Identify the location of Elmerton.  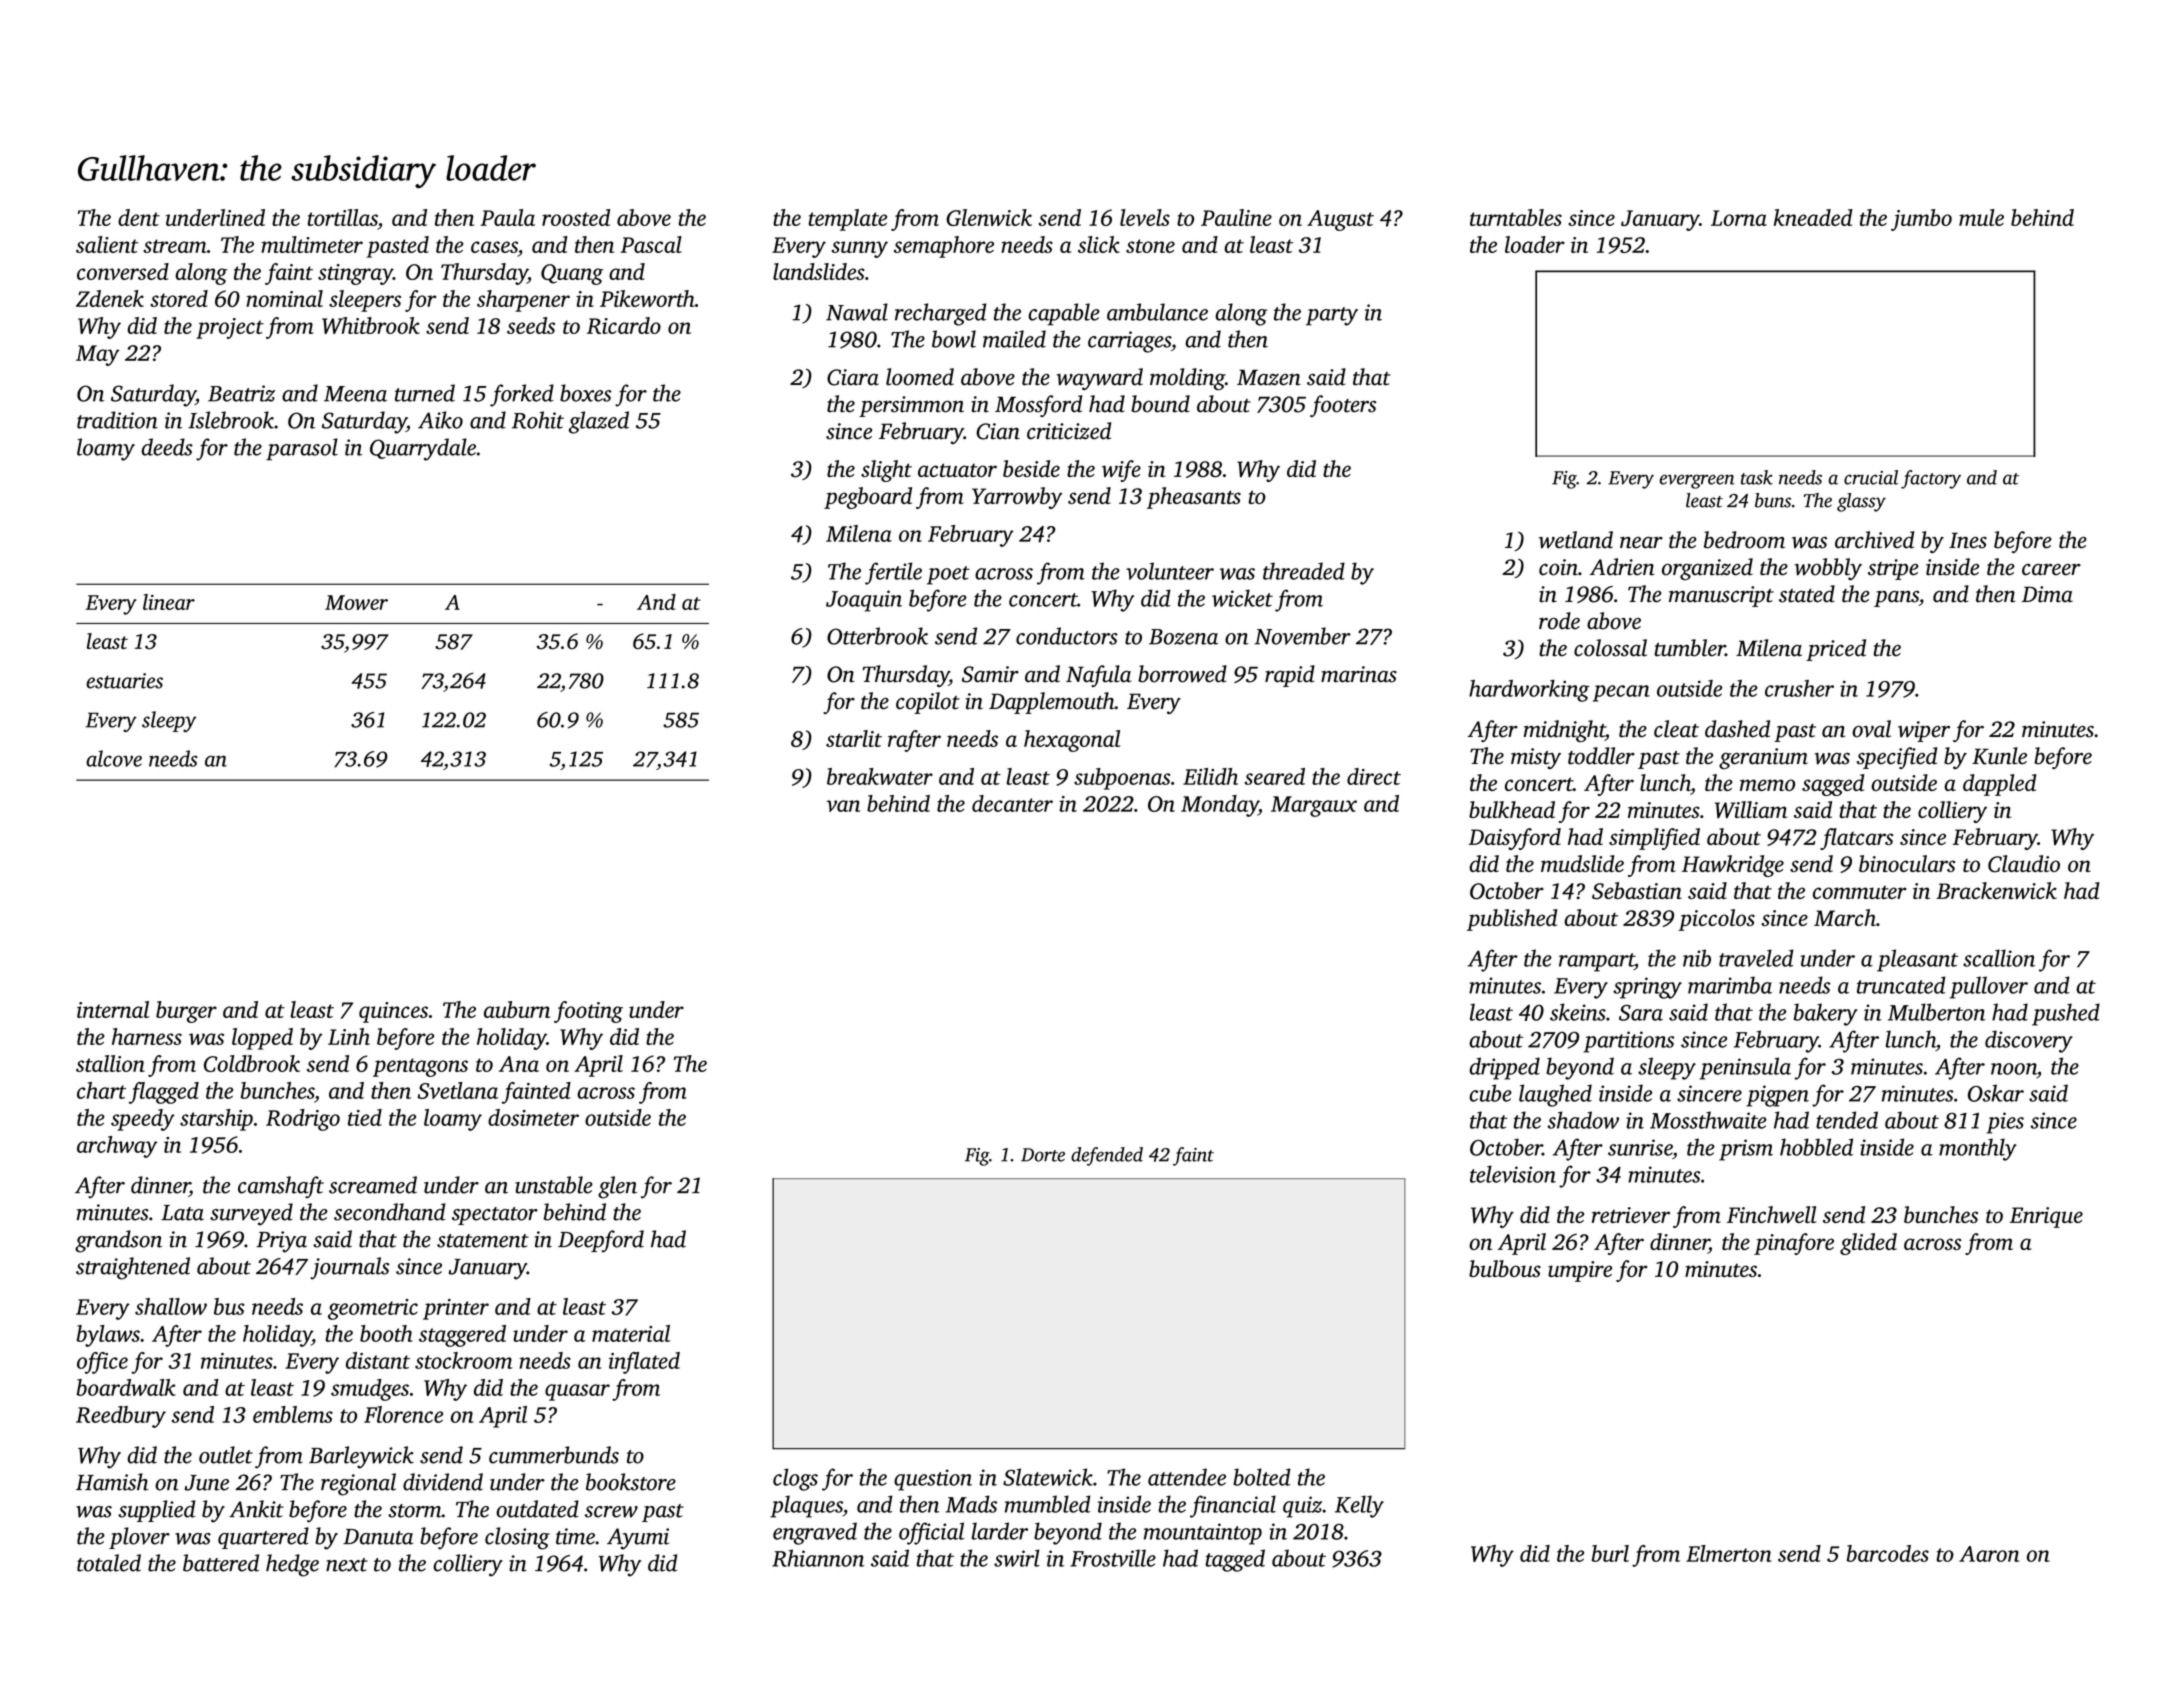
(1729, 1553).
